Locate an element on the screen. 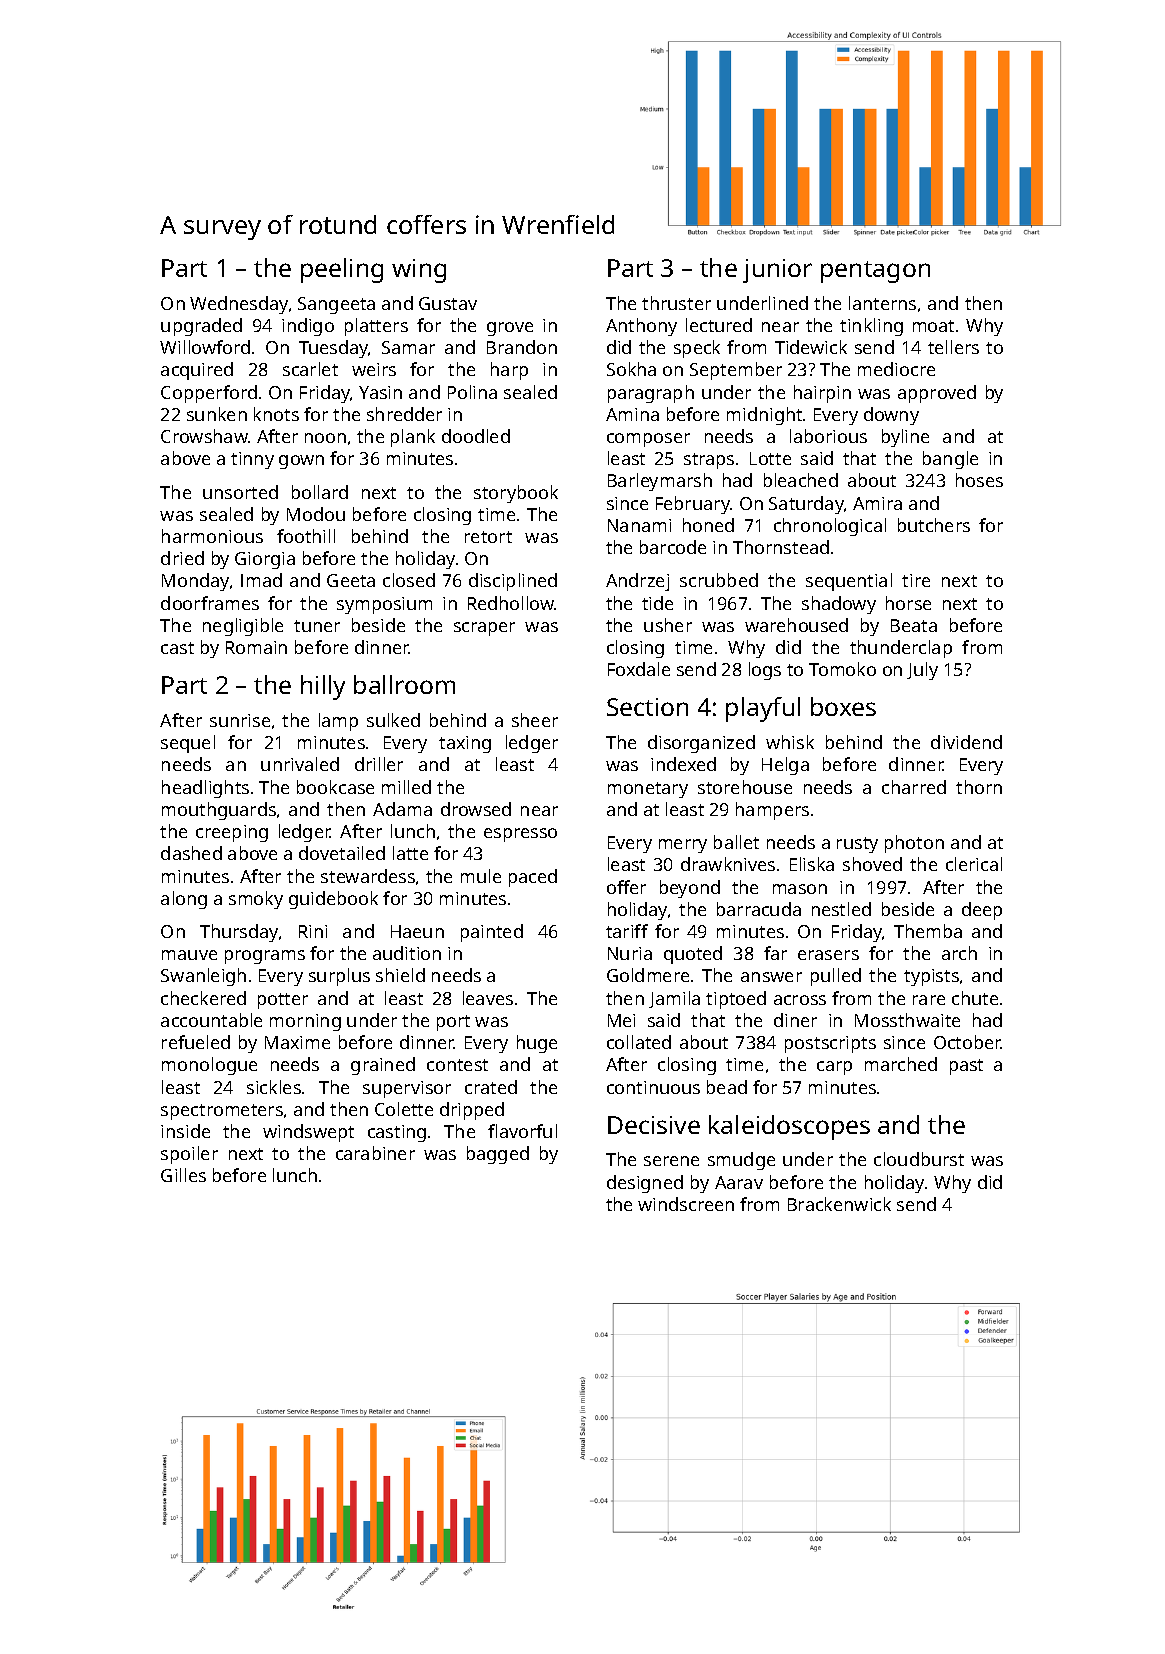 The width and height of the screenshot is (1165, 1654). dividend is located at coordinates (966, 742).
